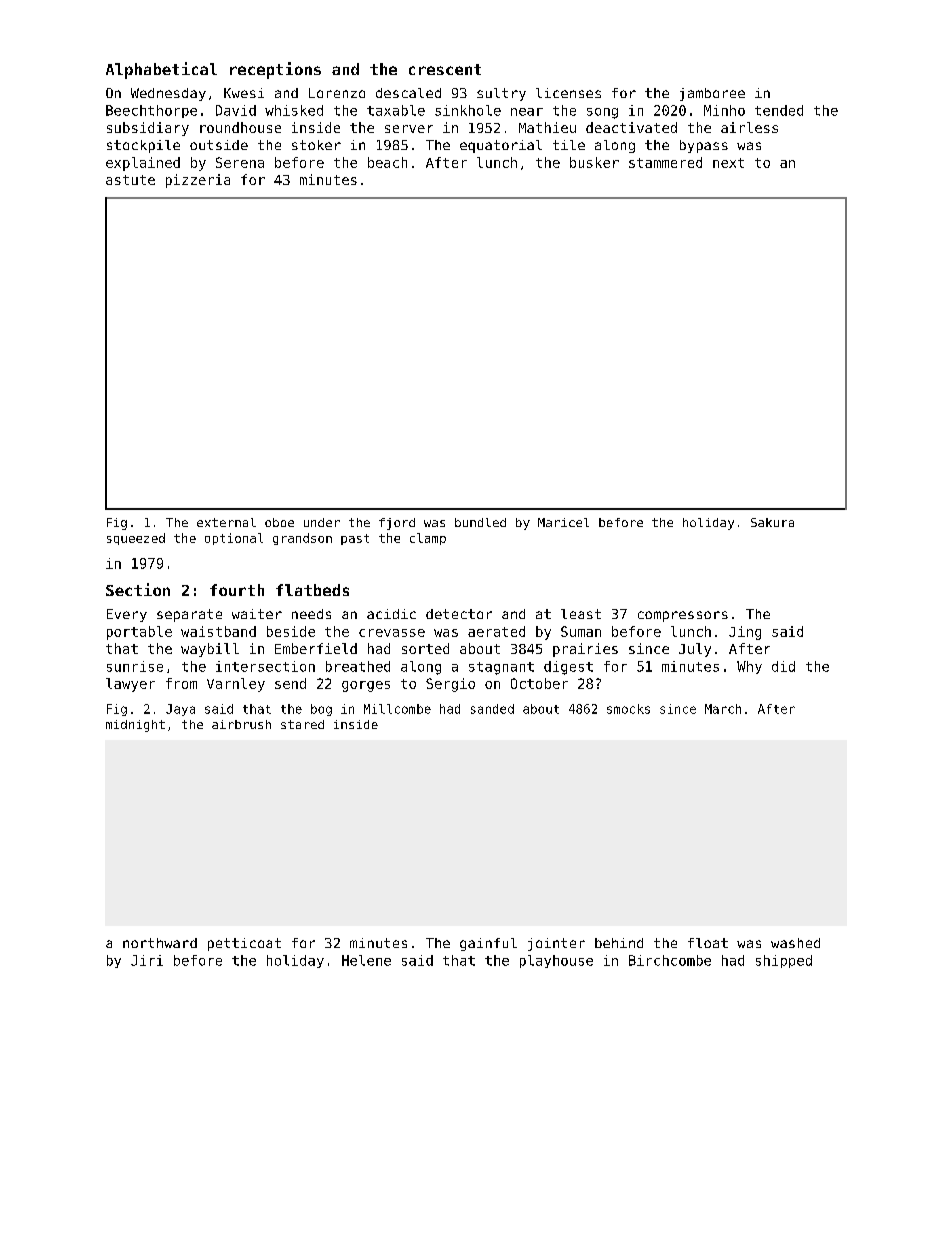 Image resolution: width=952 pixels, height=1233 pixels. I want to click on busker, so click(594, 162).
